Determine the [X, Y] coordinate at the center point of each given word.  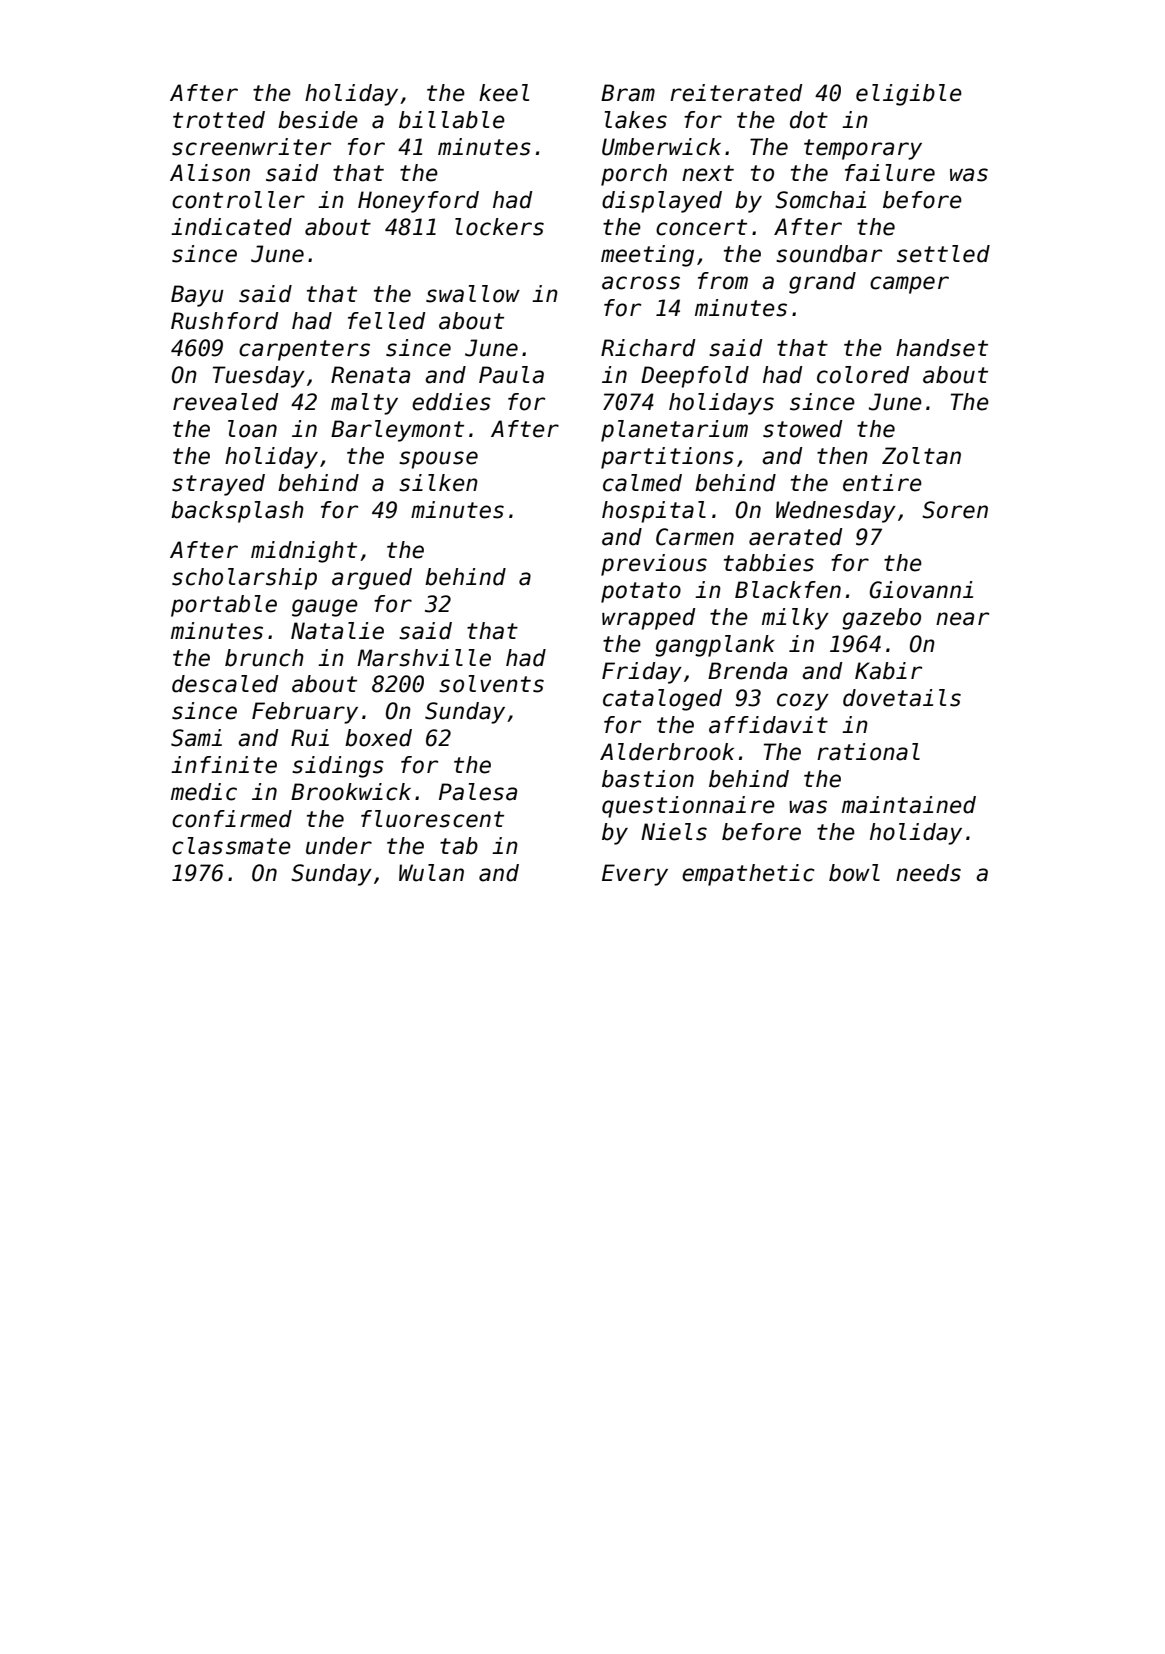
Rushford [225, 321]
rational [868, 752]
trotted [219, 120]
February [305, 713]
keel [504, 93]
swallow [473, 294]
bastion [648, 779]
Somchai [820, 200]
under [339, 846]
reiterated [736, 93]
